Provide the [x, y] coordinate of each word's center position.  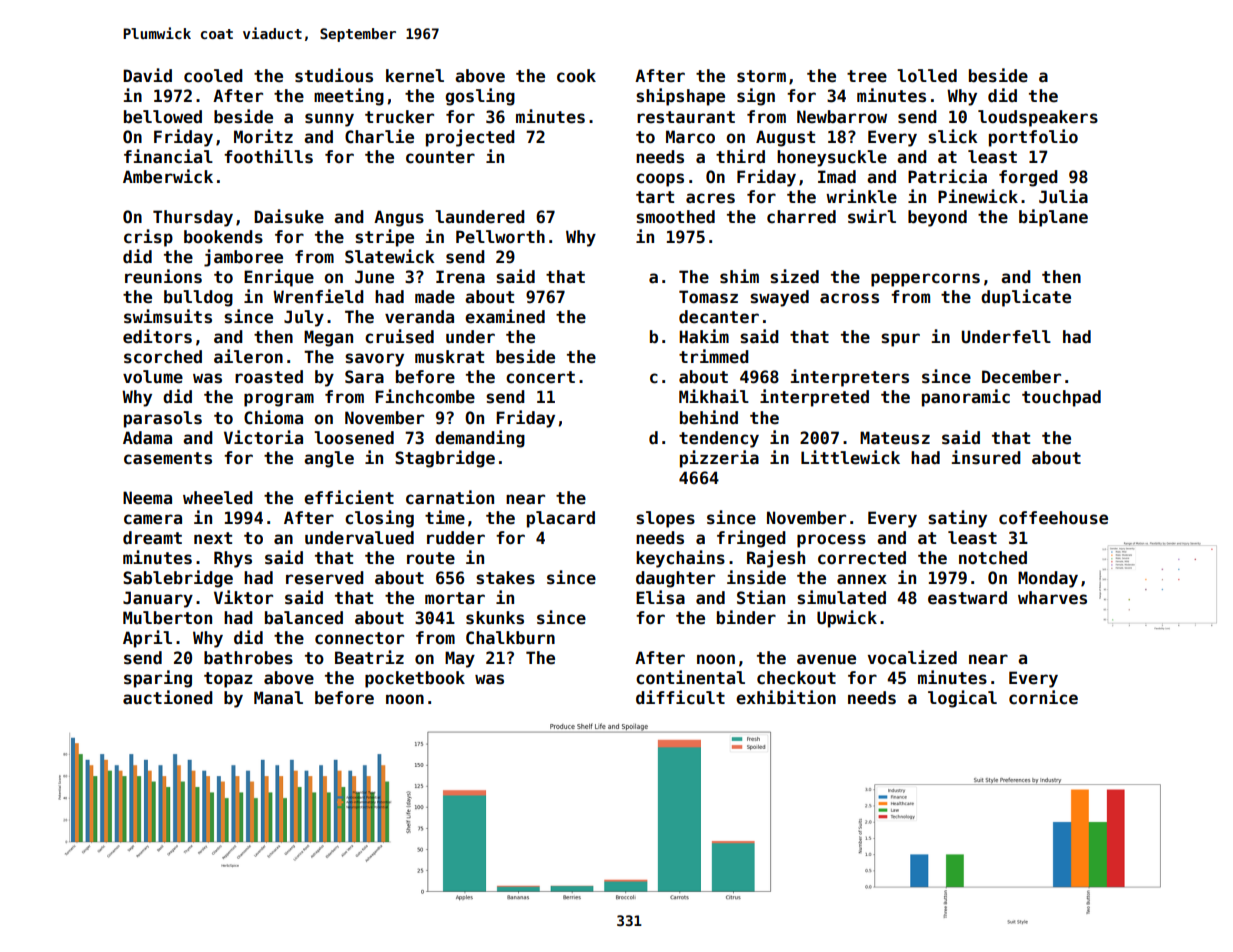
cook [576, 76]
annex [862, 579]
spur [900, 340]
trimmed [714, 356]
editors [157, 336]
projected [470, 138]
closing [379, 519]
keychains [680, 559]
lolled [927, 76]
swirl [872, 216]
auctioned [168, 697]
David [147, 75]
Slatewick [390, 256]
